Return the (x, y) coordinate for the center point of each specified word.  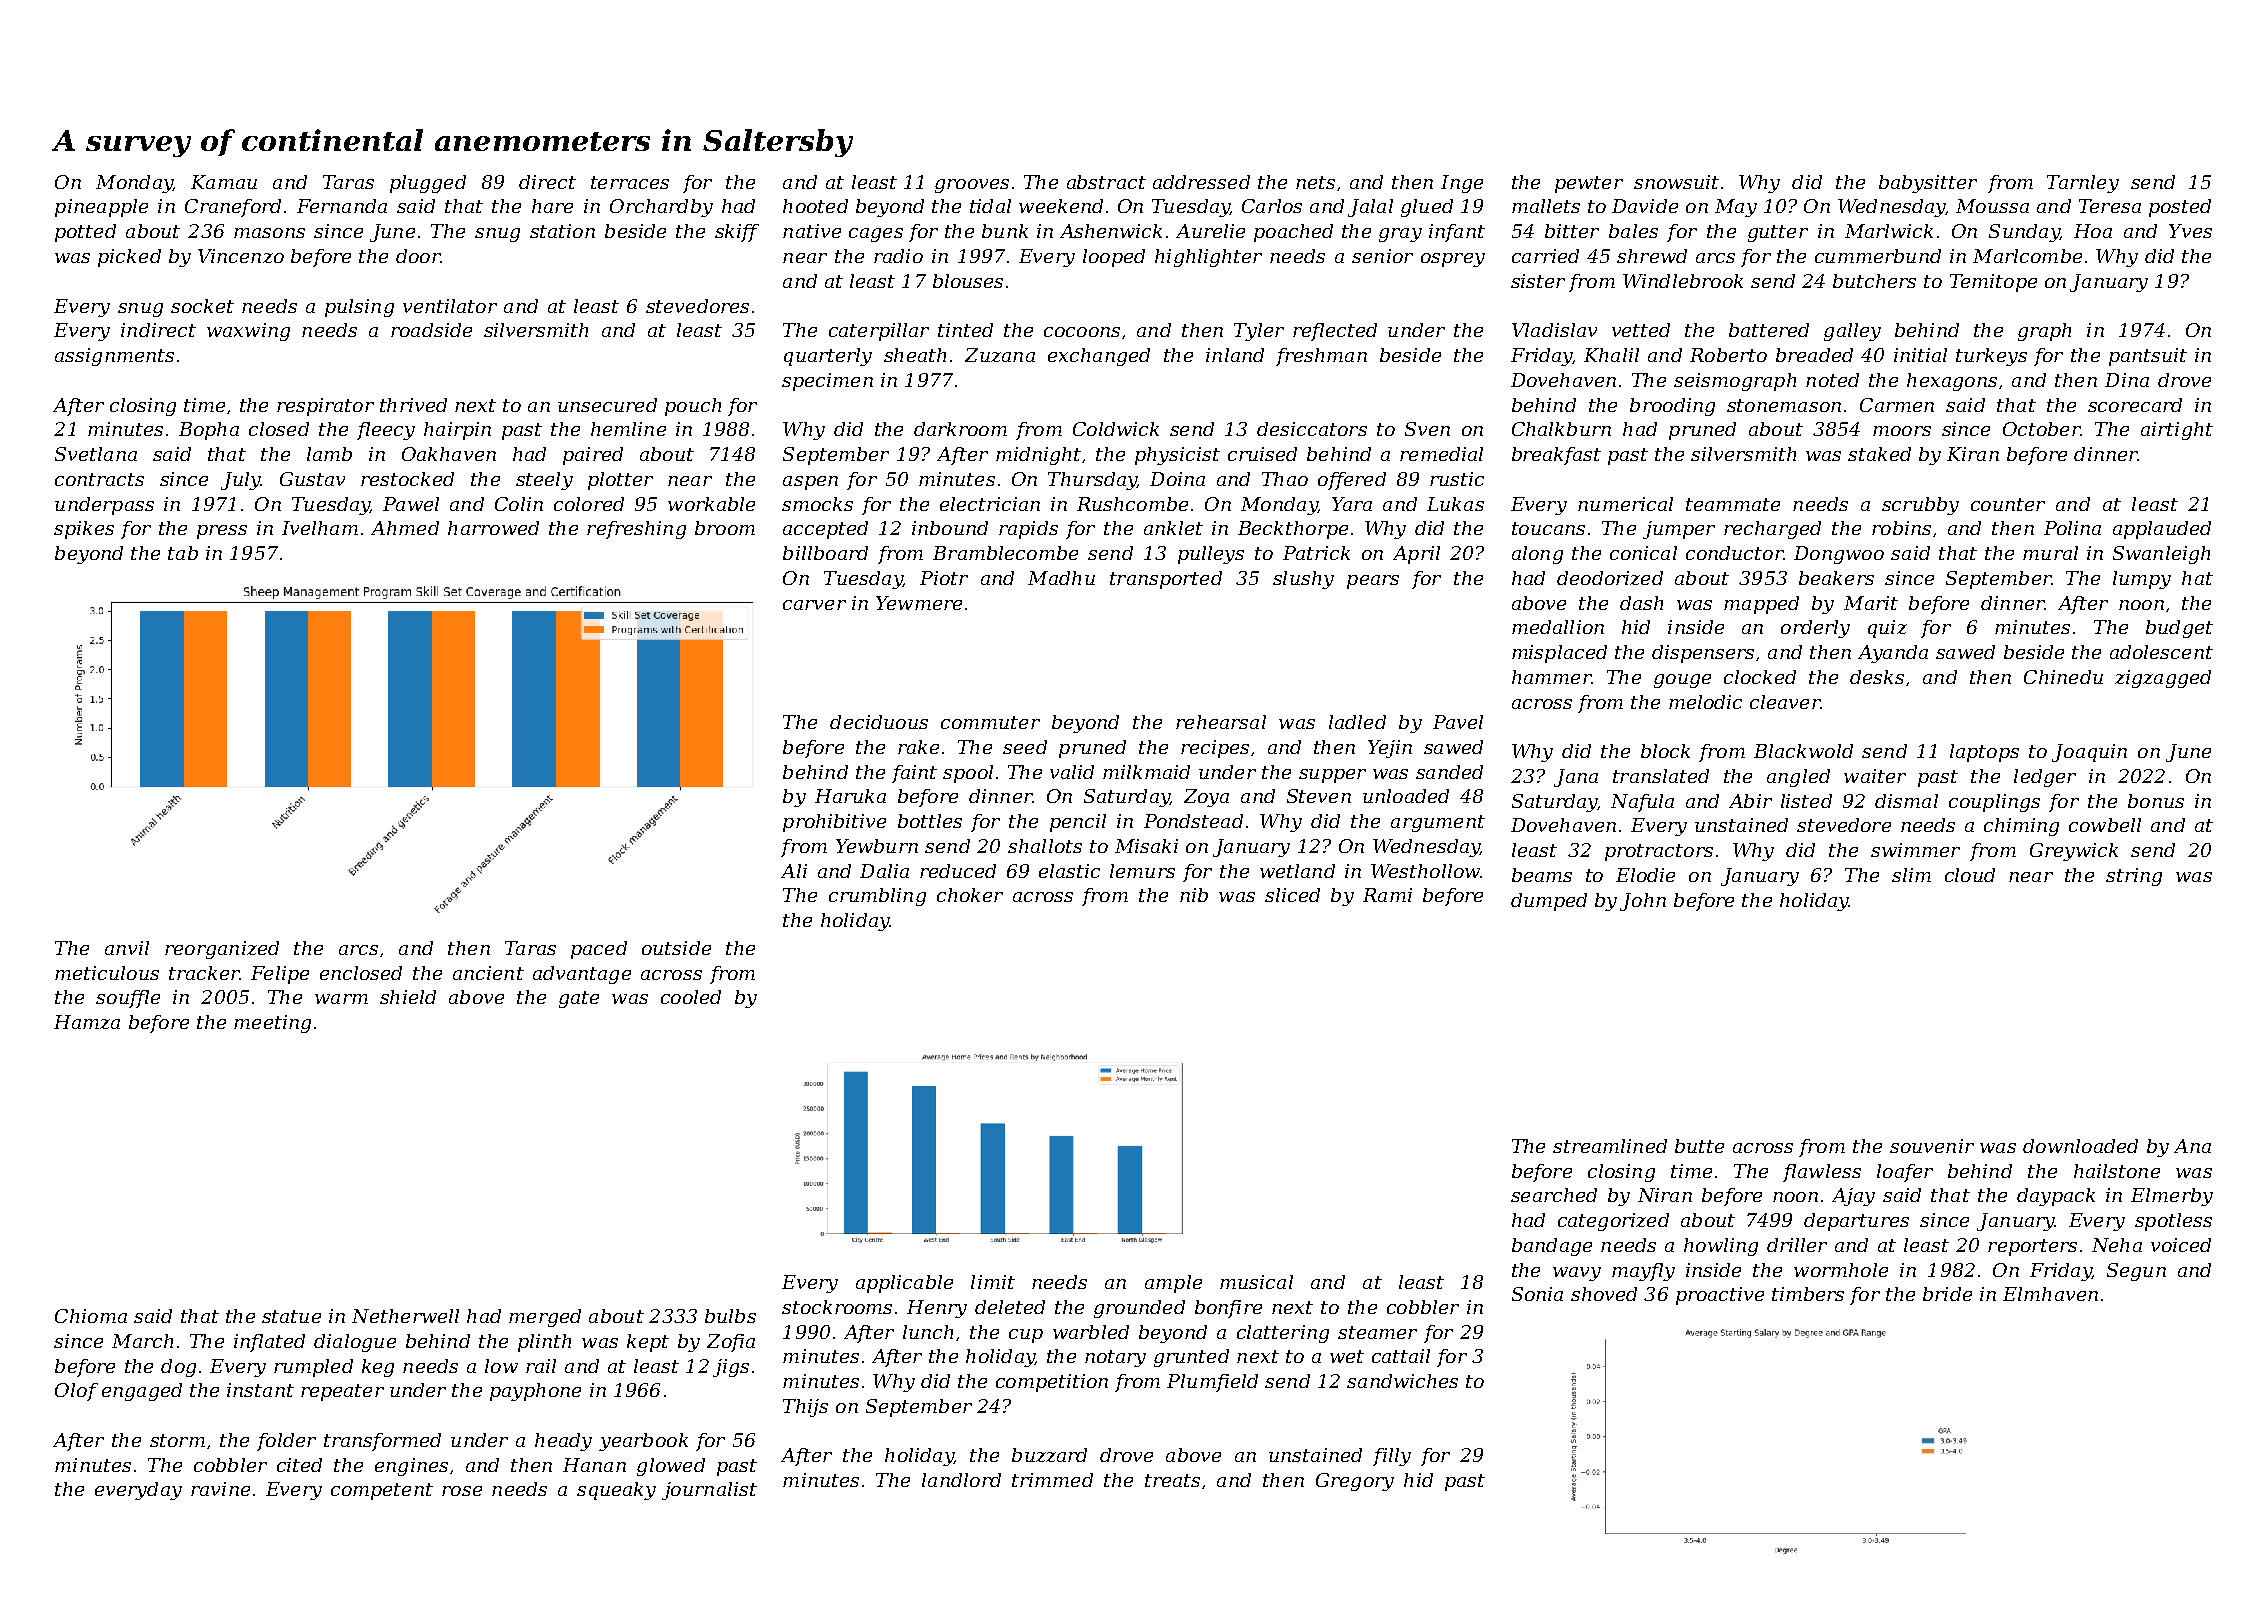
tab (183, 553)
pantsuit (2148, 357)
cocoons (1082, 332)
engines (411, 1467)
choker (970, 895)
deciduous (879, 722)
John (1643, 902)
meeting (272, 1024)
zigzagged (2163, 679)
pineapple (101, 208)
